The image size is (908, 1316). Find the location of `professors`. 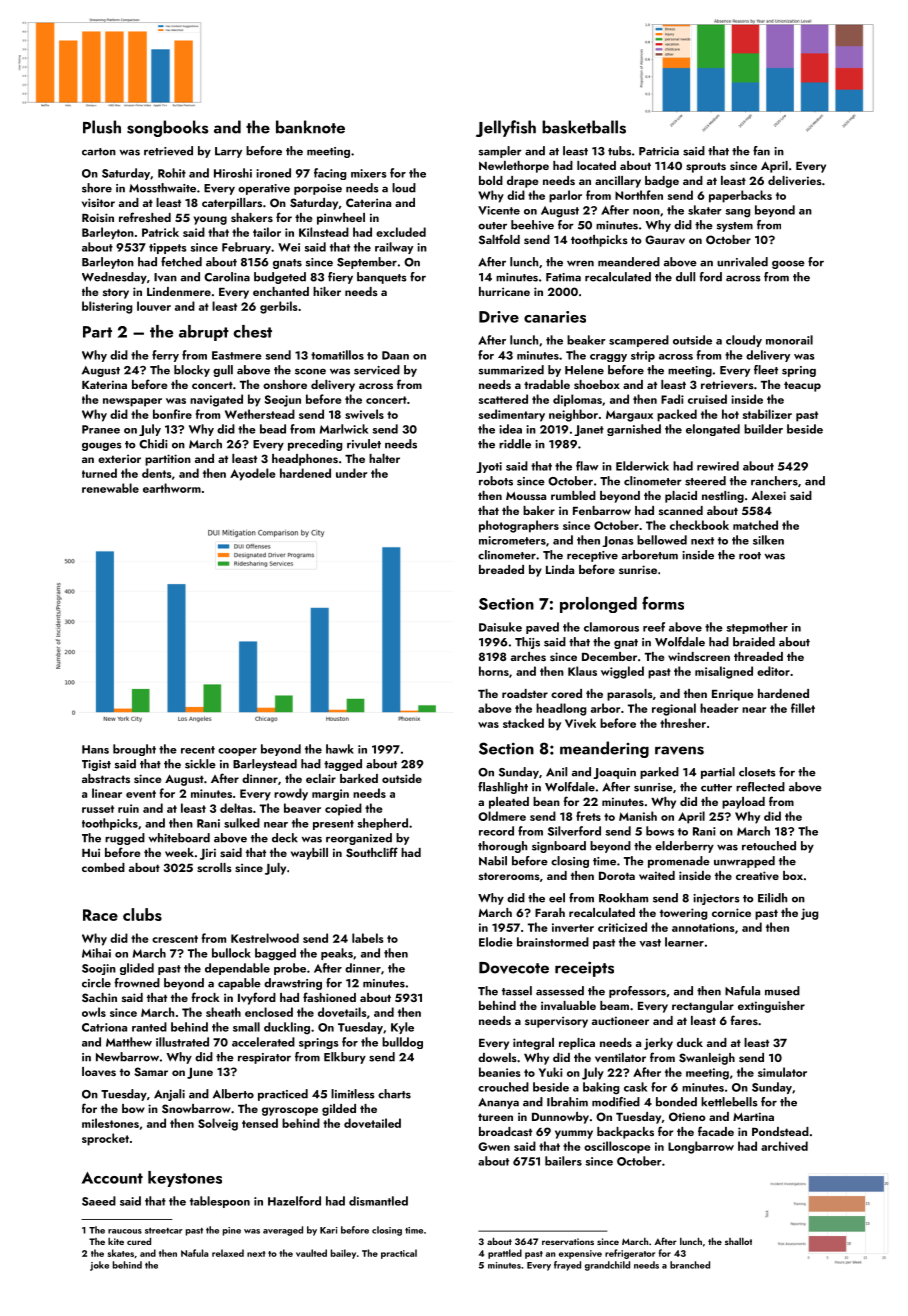

professors is located at coordinates (637, 992).
